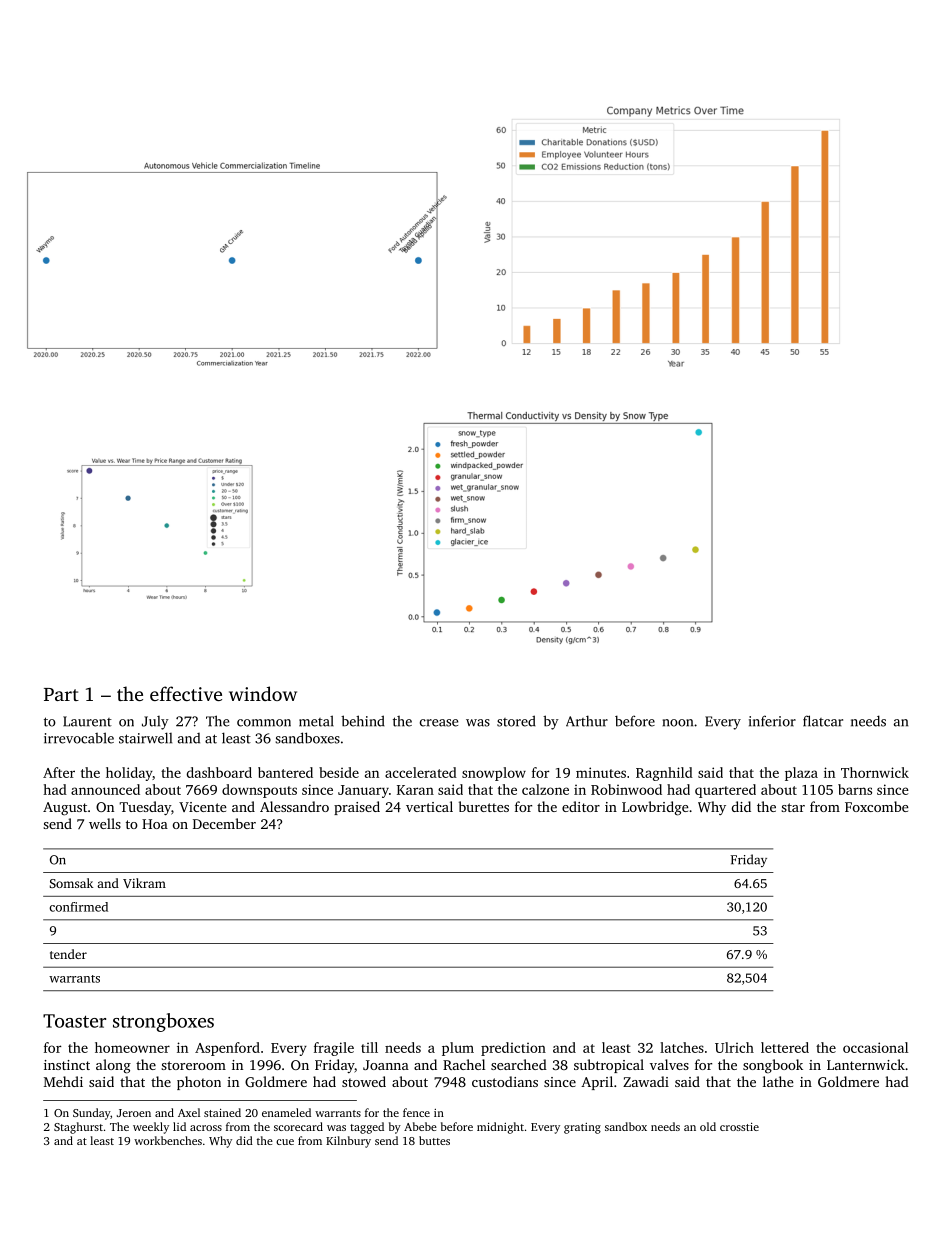  What do you see at coordinates (855, 789) in the screenshot?
I see `barns` at bounding box center [855, 789].
